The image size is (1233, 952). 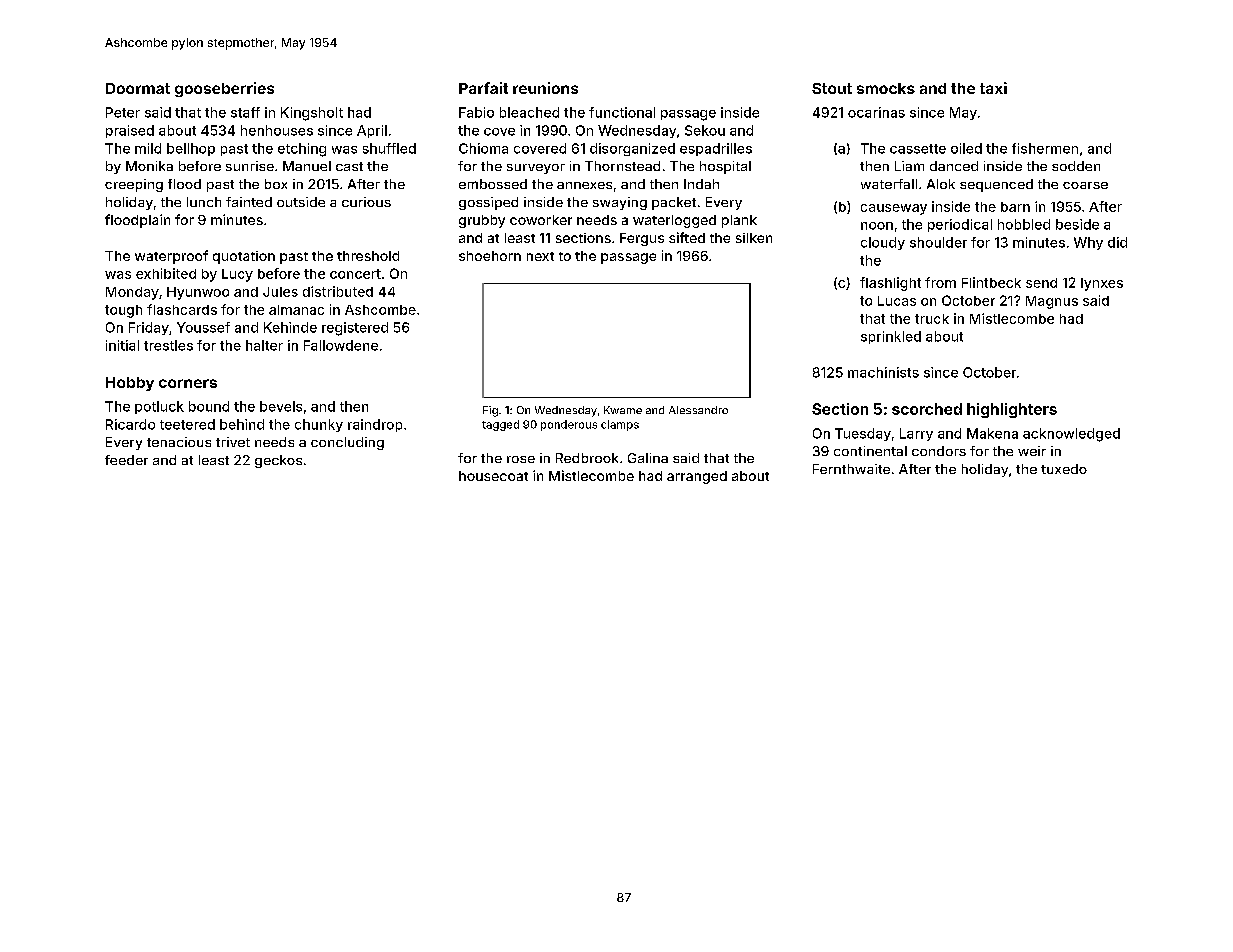 I want to click on Redbrook, so click(x=587, y=458).
